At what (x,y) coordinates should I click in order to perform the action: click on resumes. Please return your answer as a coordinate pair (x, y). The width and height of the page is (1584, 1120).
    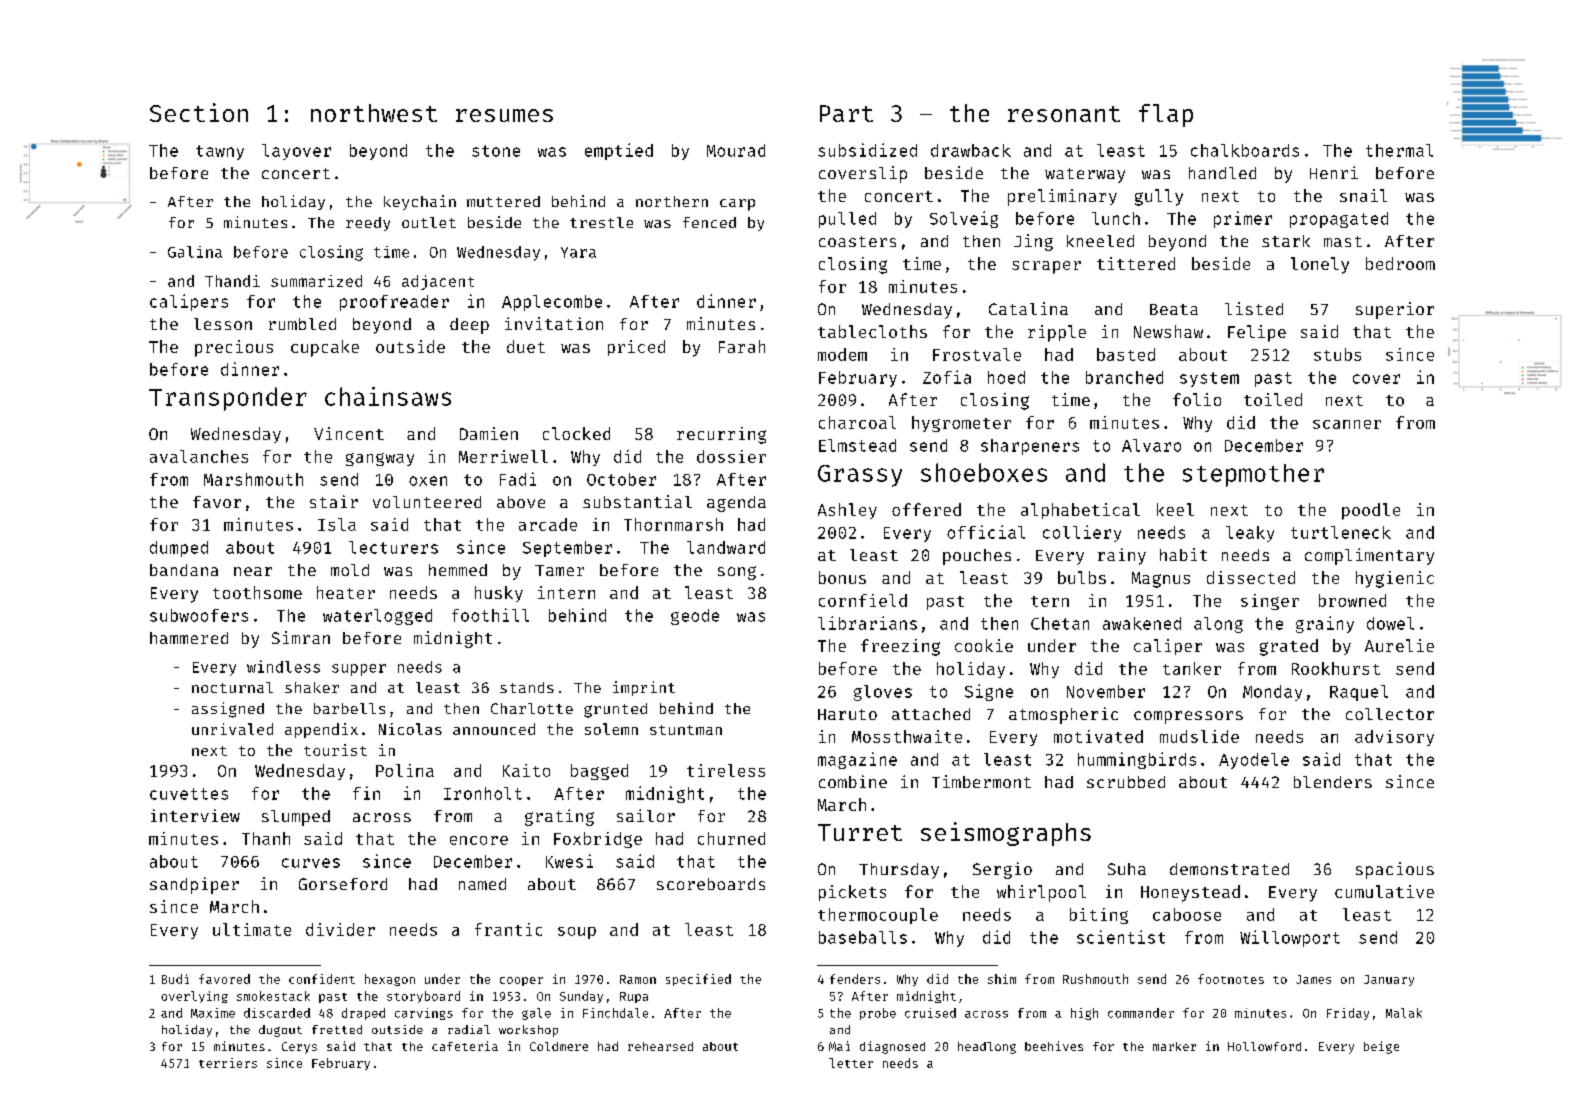
    Looking at the image, I should click on (504, 115).
